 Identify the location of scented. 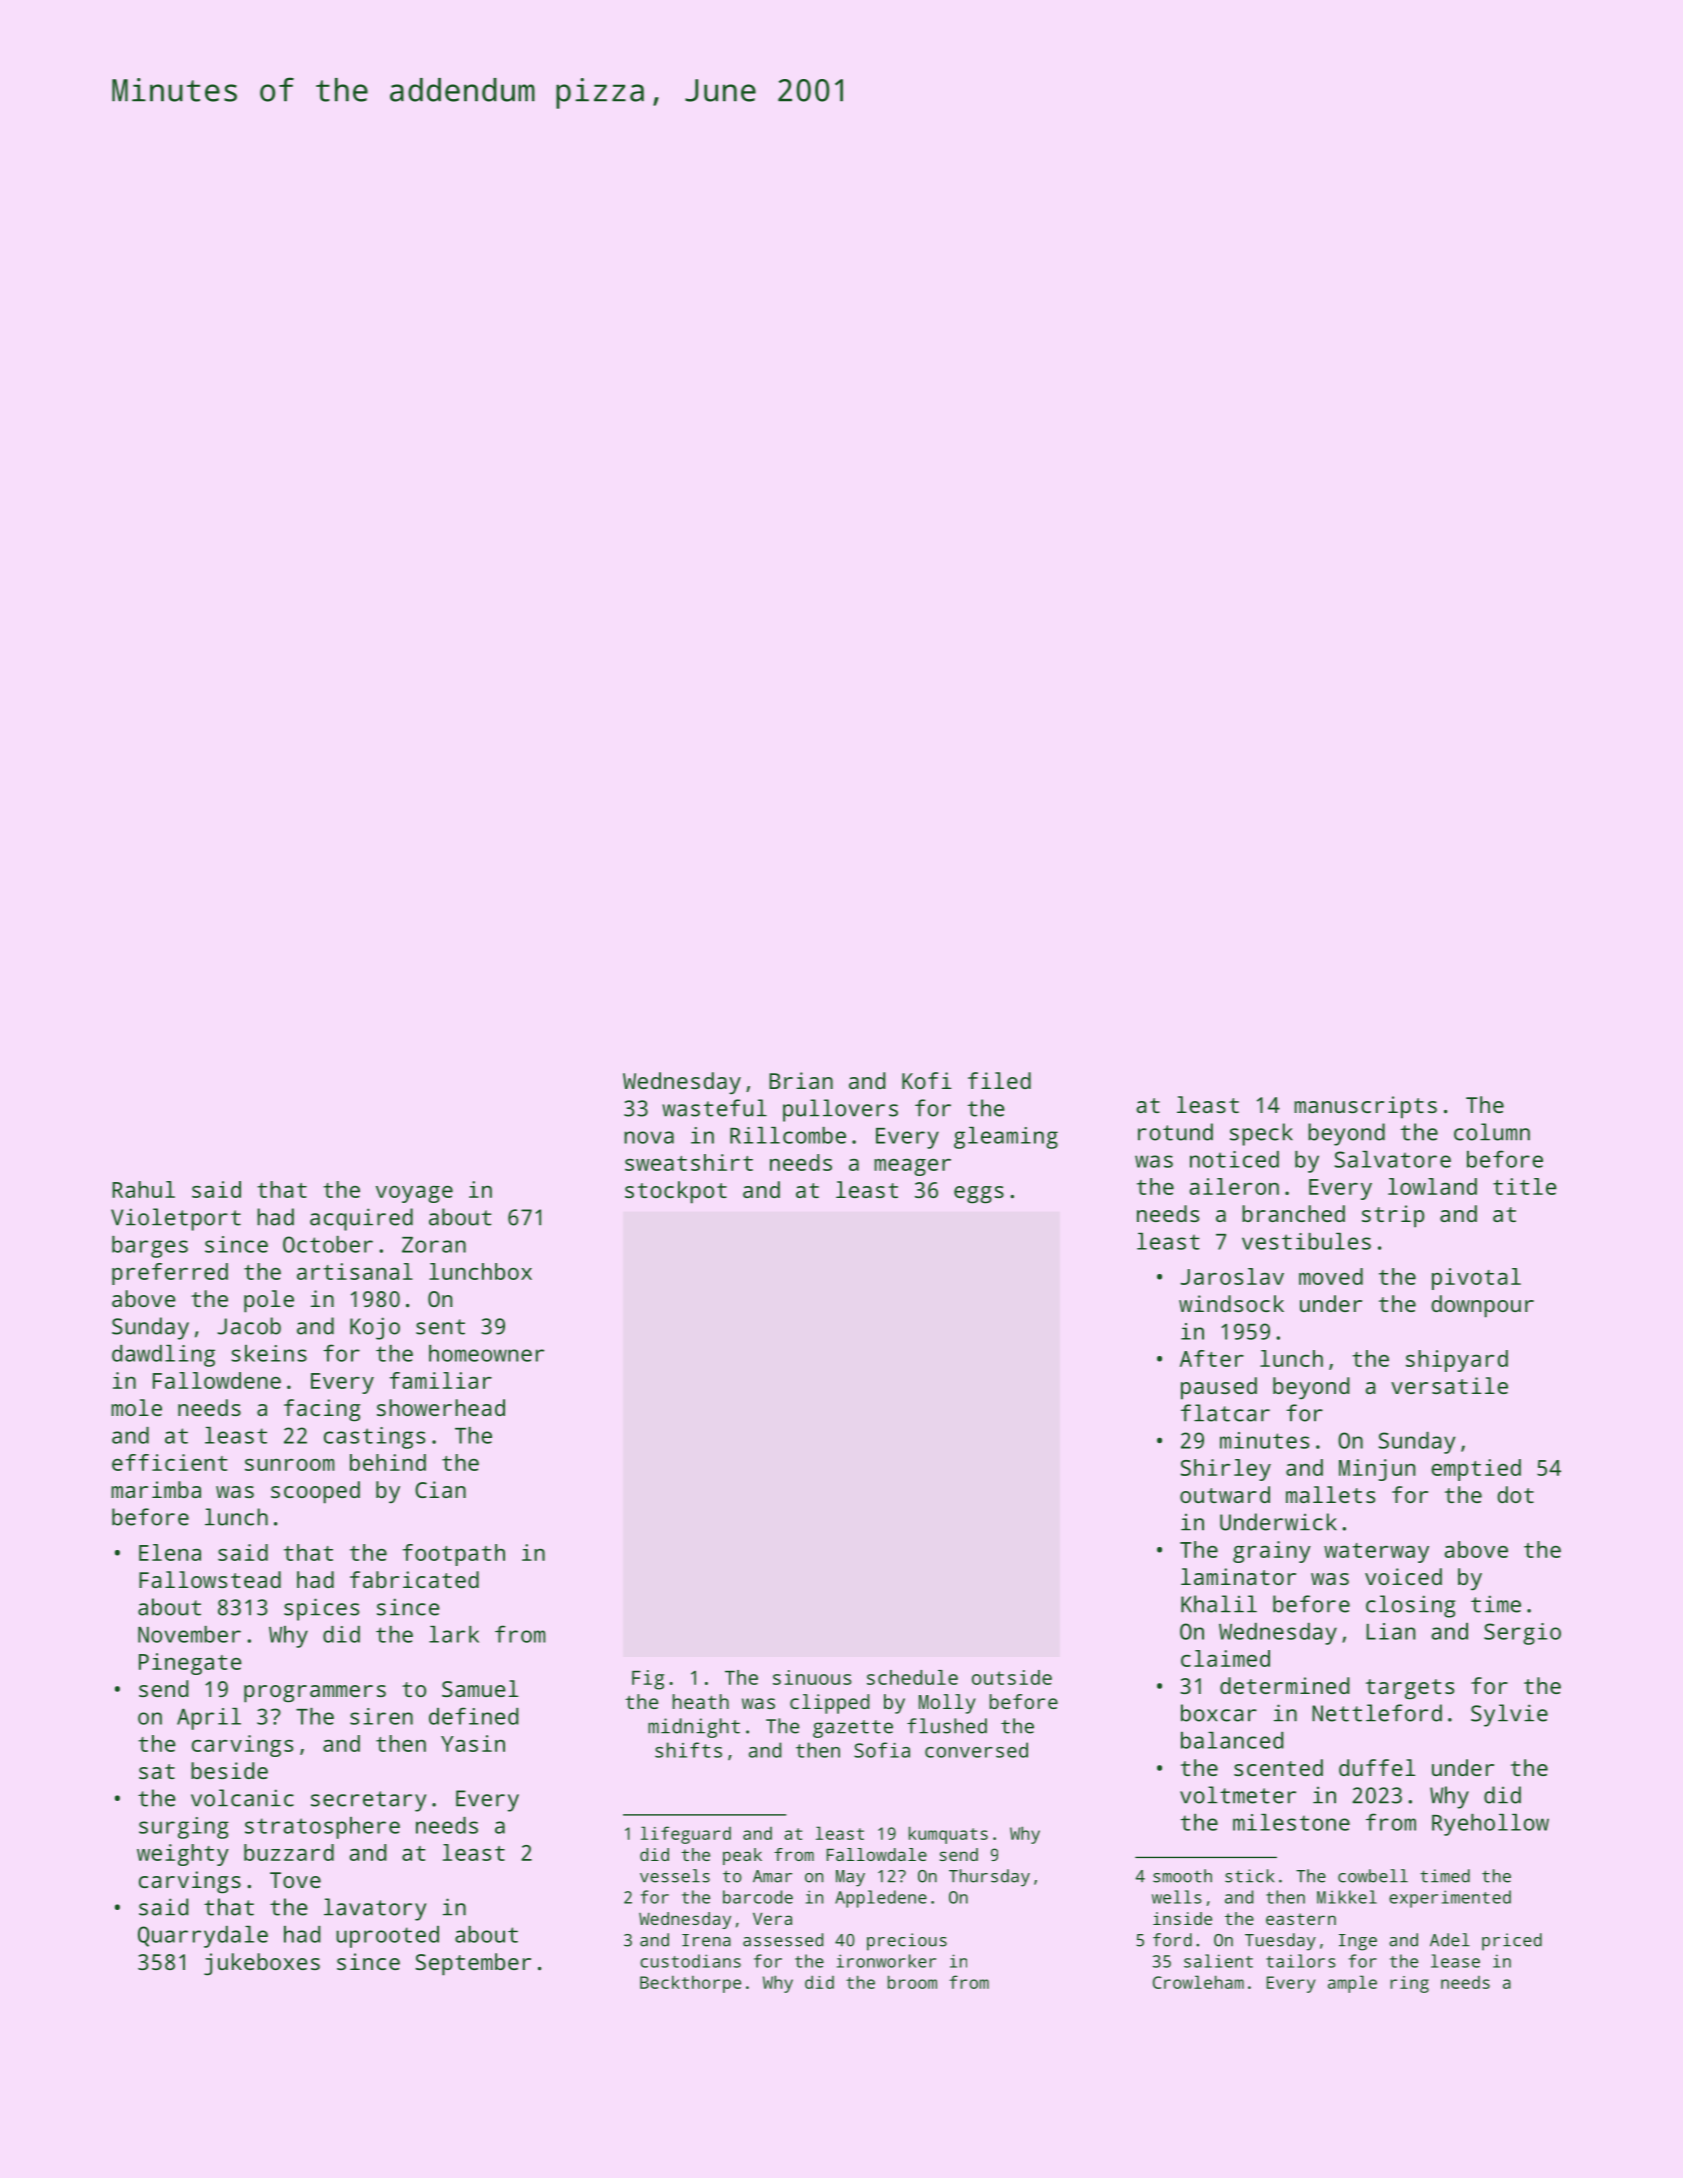
(1278, 1767).
